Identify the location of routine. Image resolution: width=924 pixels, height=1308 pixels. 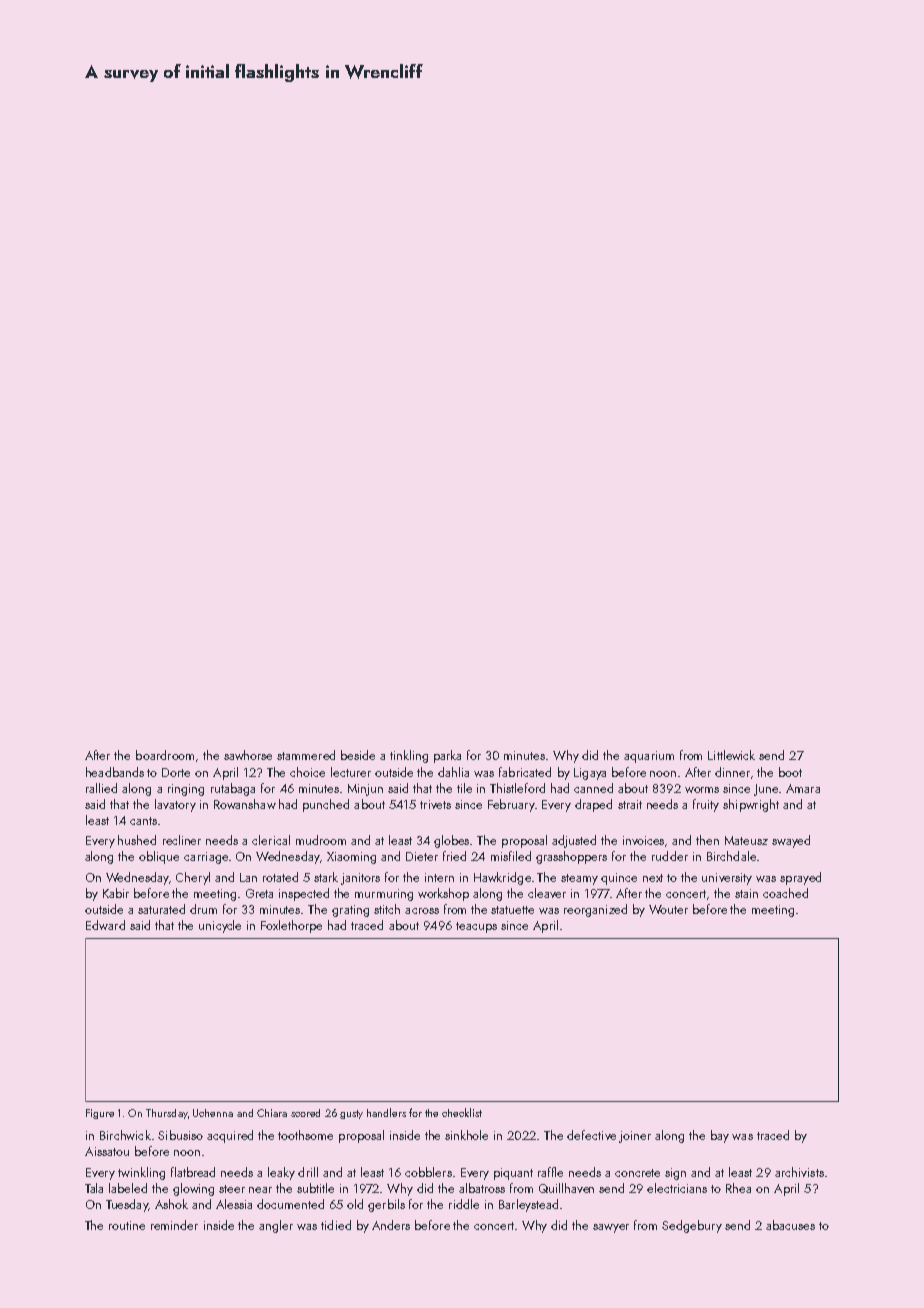
(127, 1225).
